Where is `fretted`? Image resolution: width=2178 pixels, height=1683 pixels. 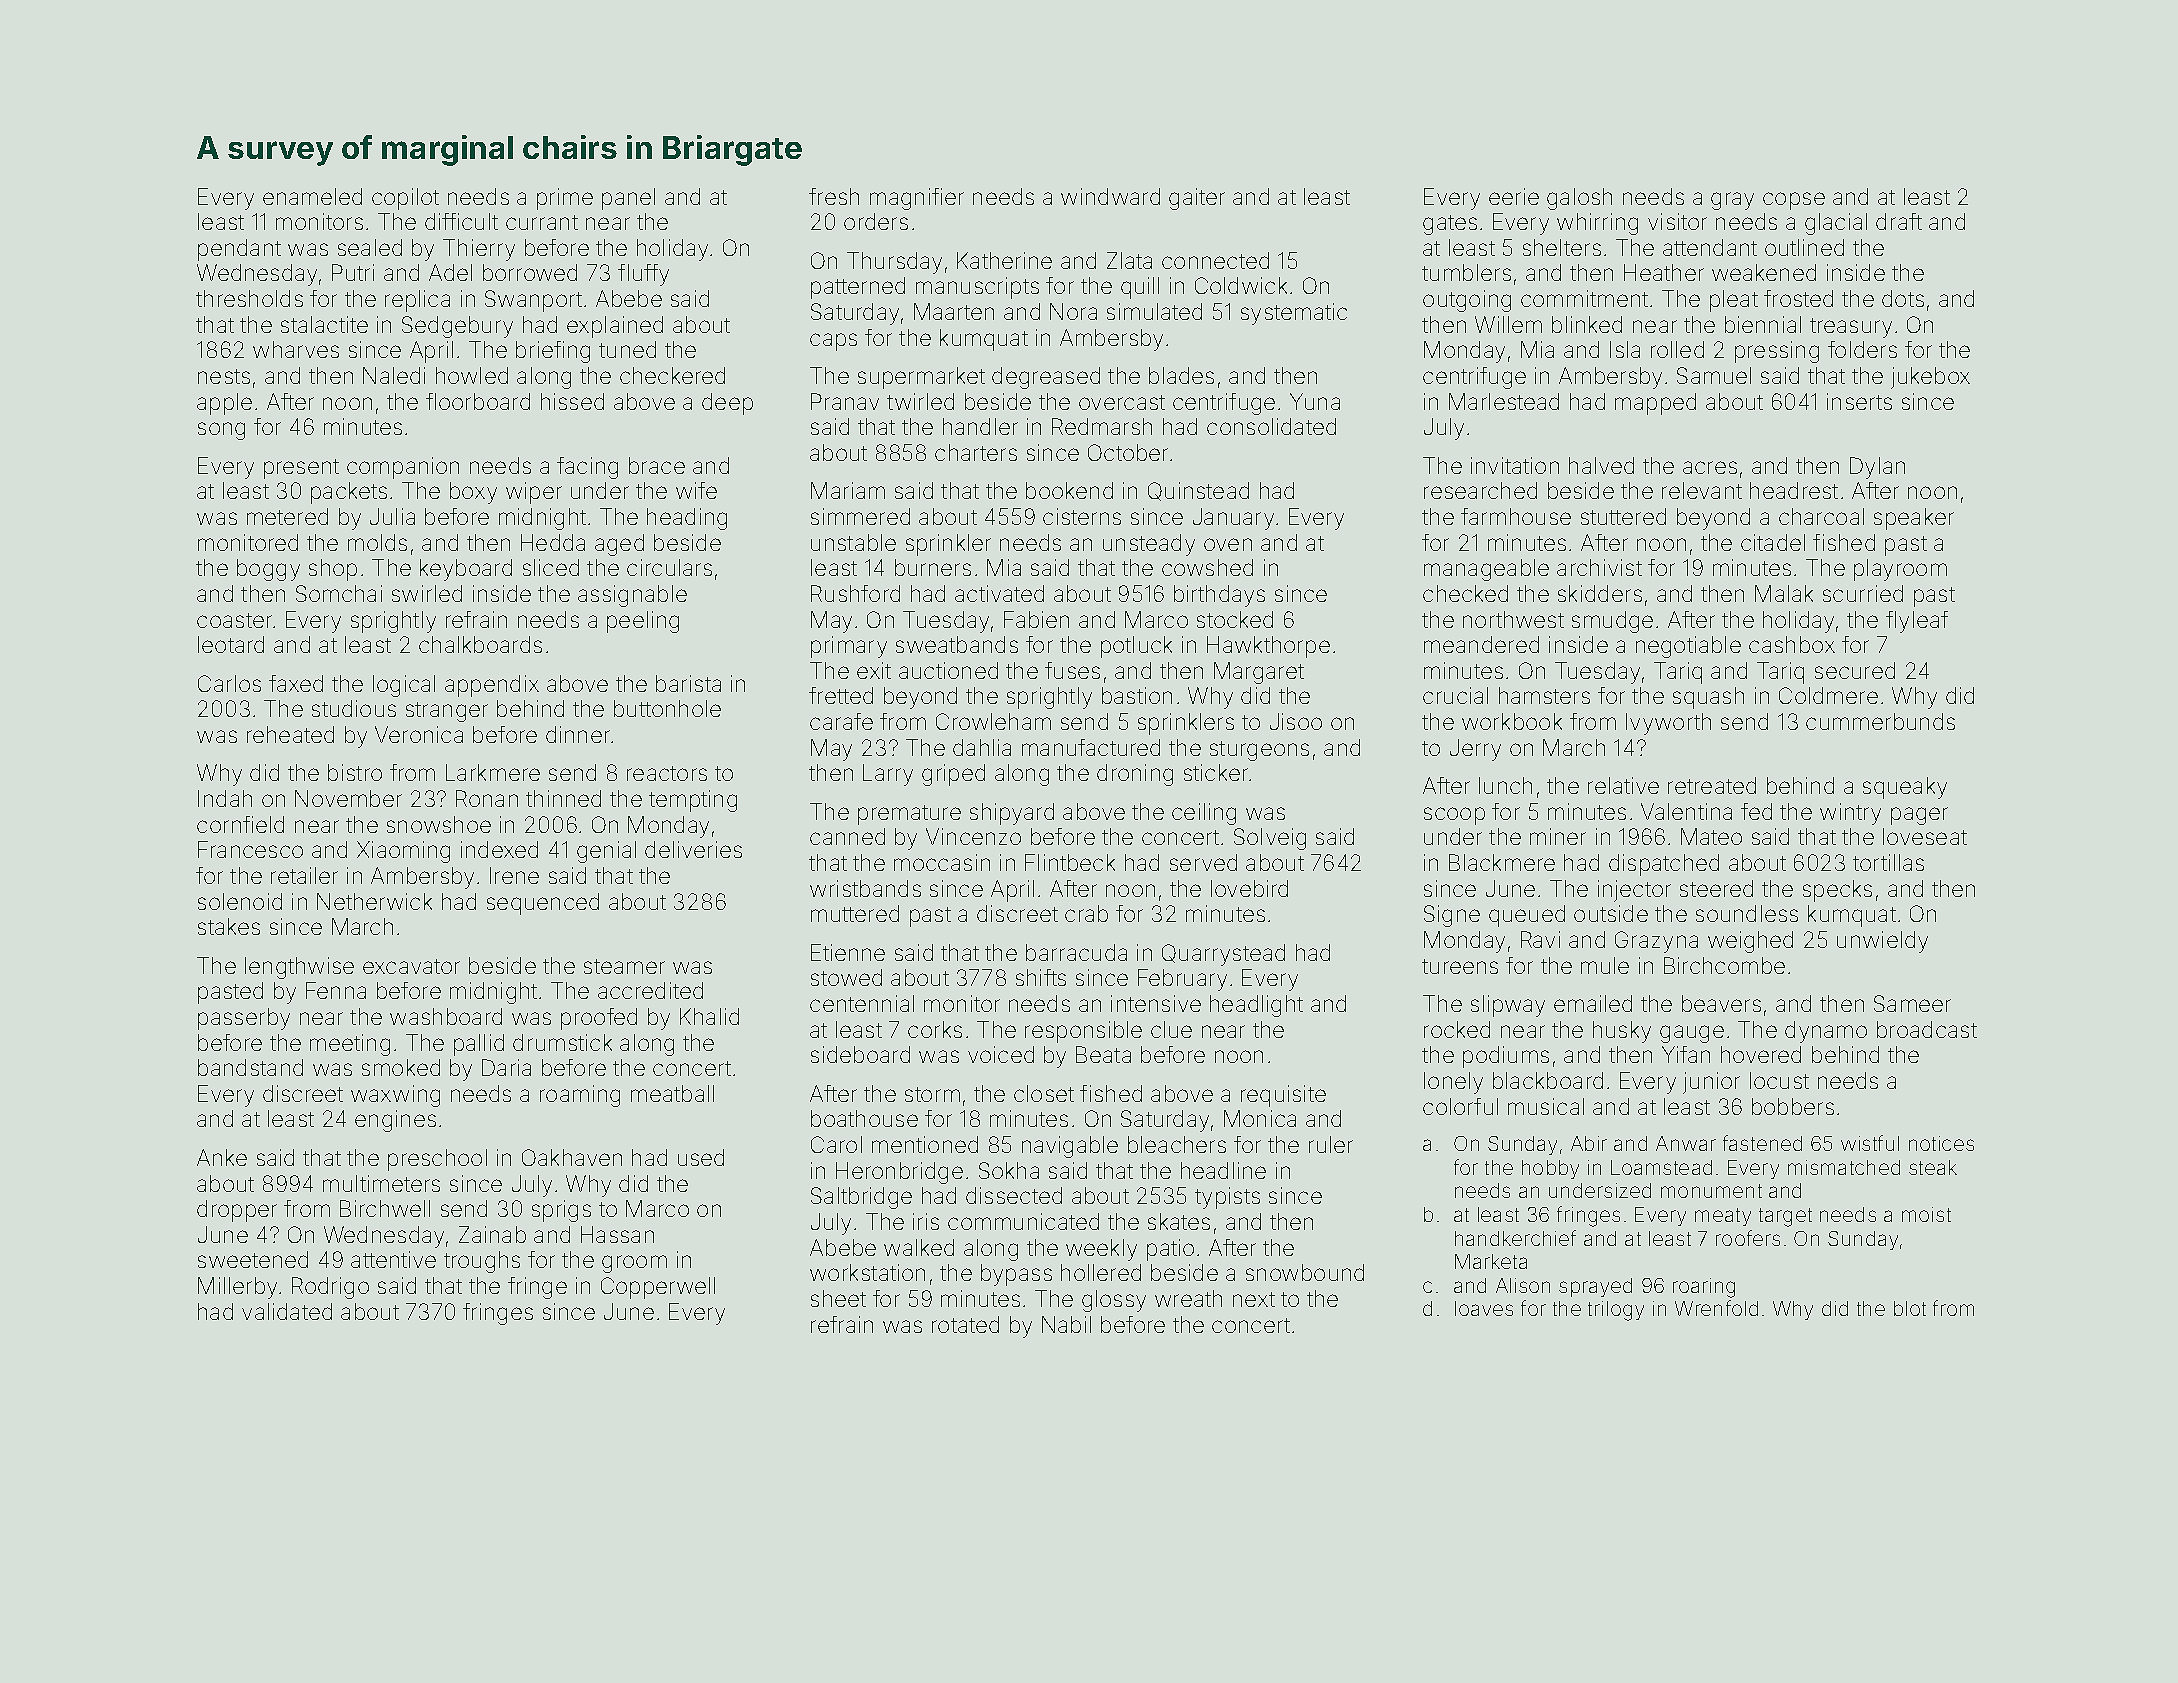
fretted is located at coordinates (841, 695).
